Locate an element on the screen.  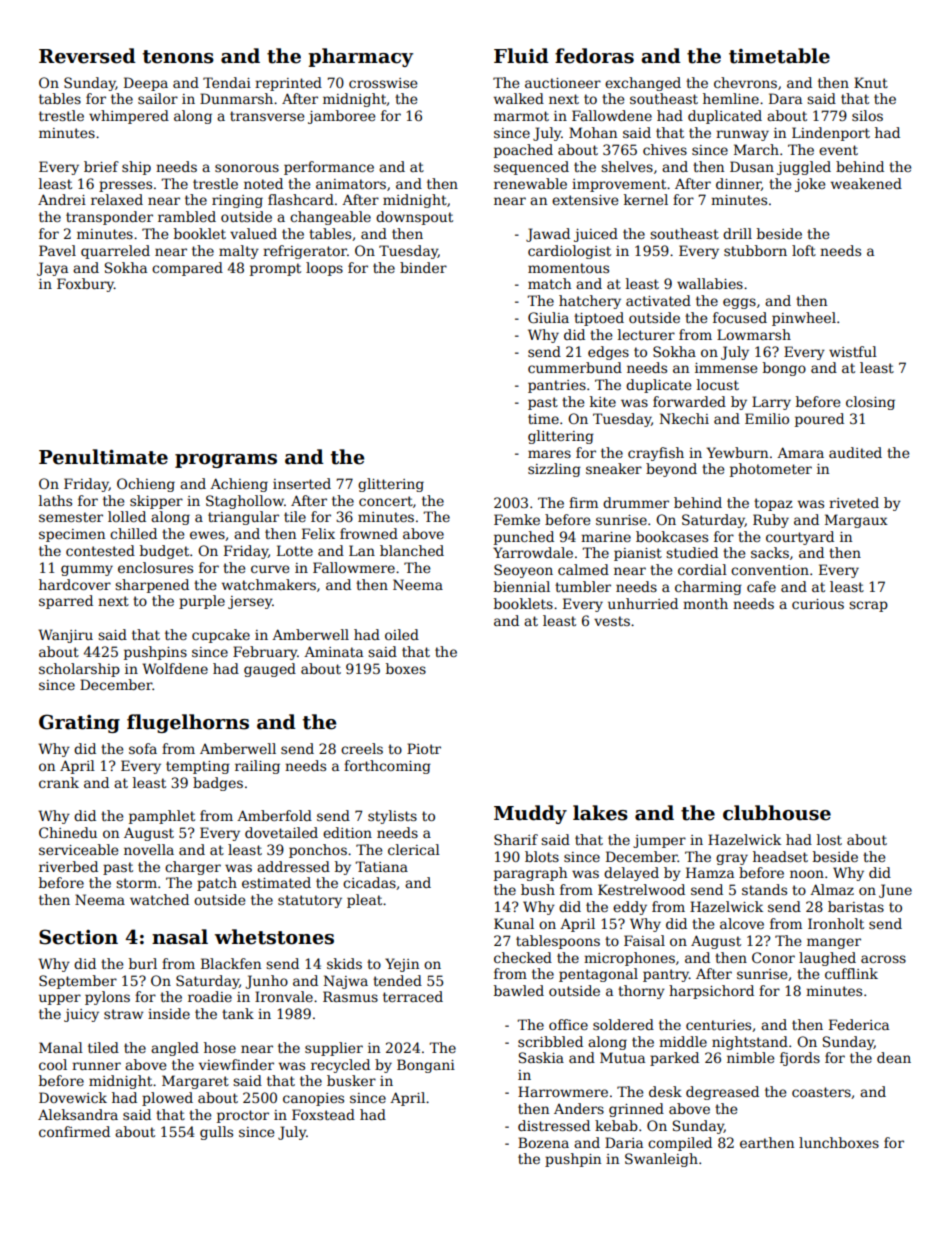
weakened is located at coordinates (866, 183).
